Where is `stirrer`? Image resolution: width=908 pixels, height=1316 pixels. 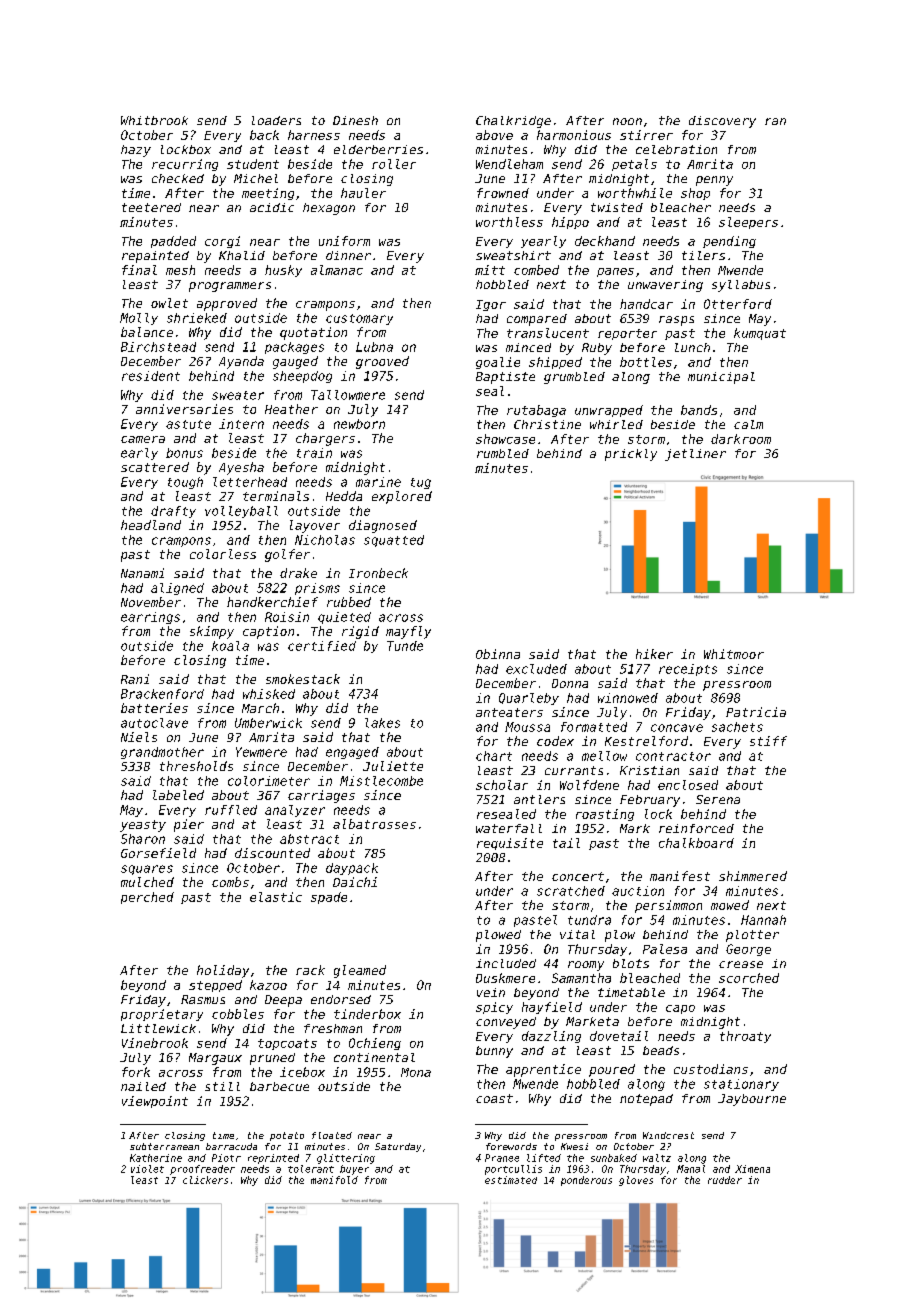
stirrer is located at coordinates (646, 135).
